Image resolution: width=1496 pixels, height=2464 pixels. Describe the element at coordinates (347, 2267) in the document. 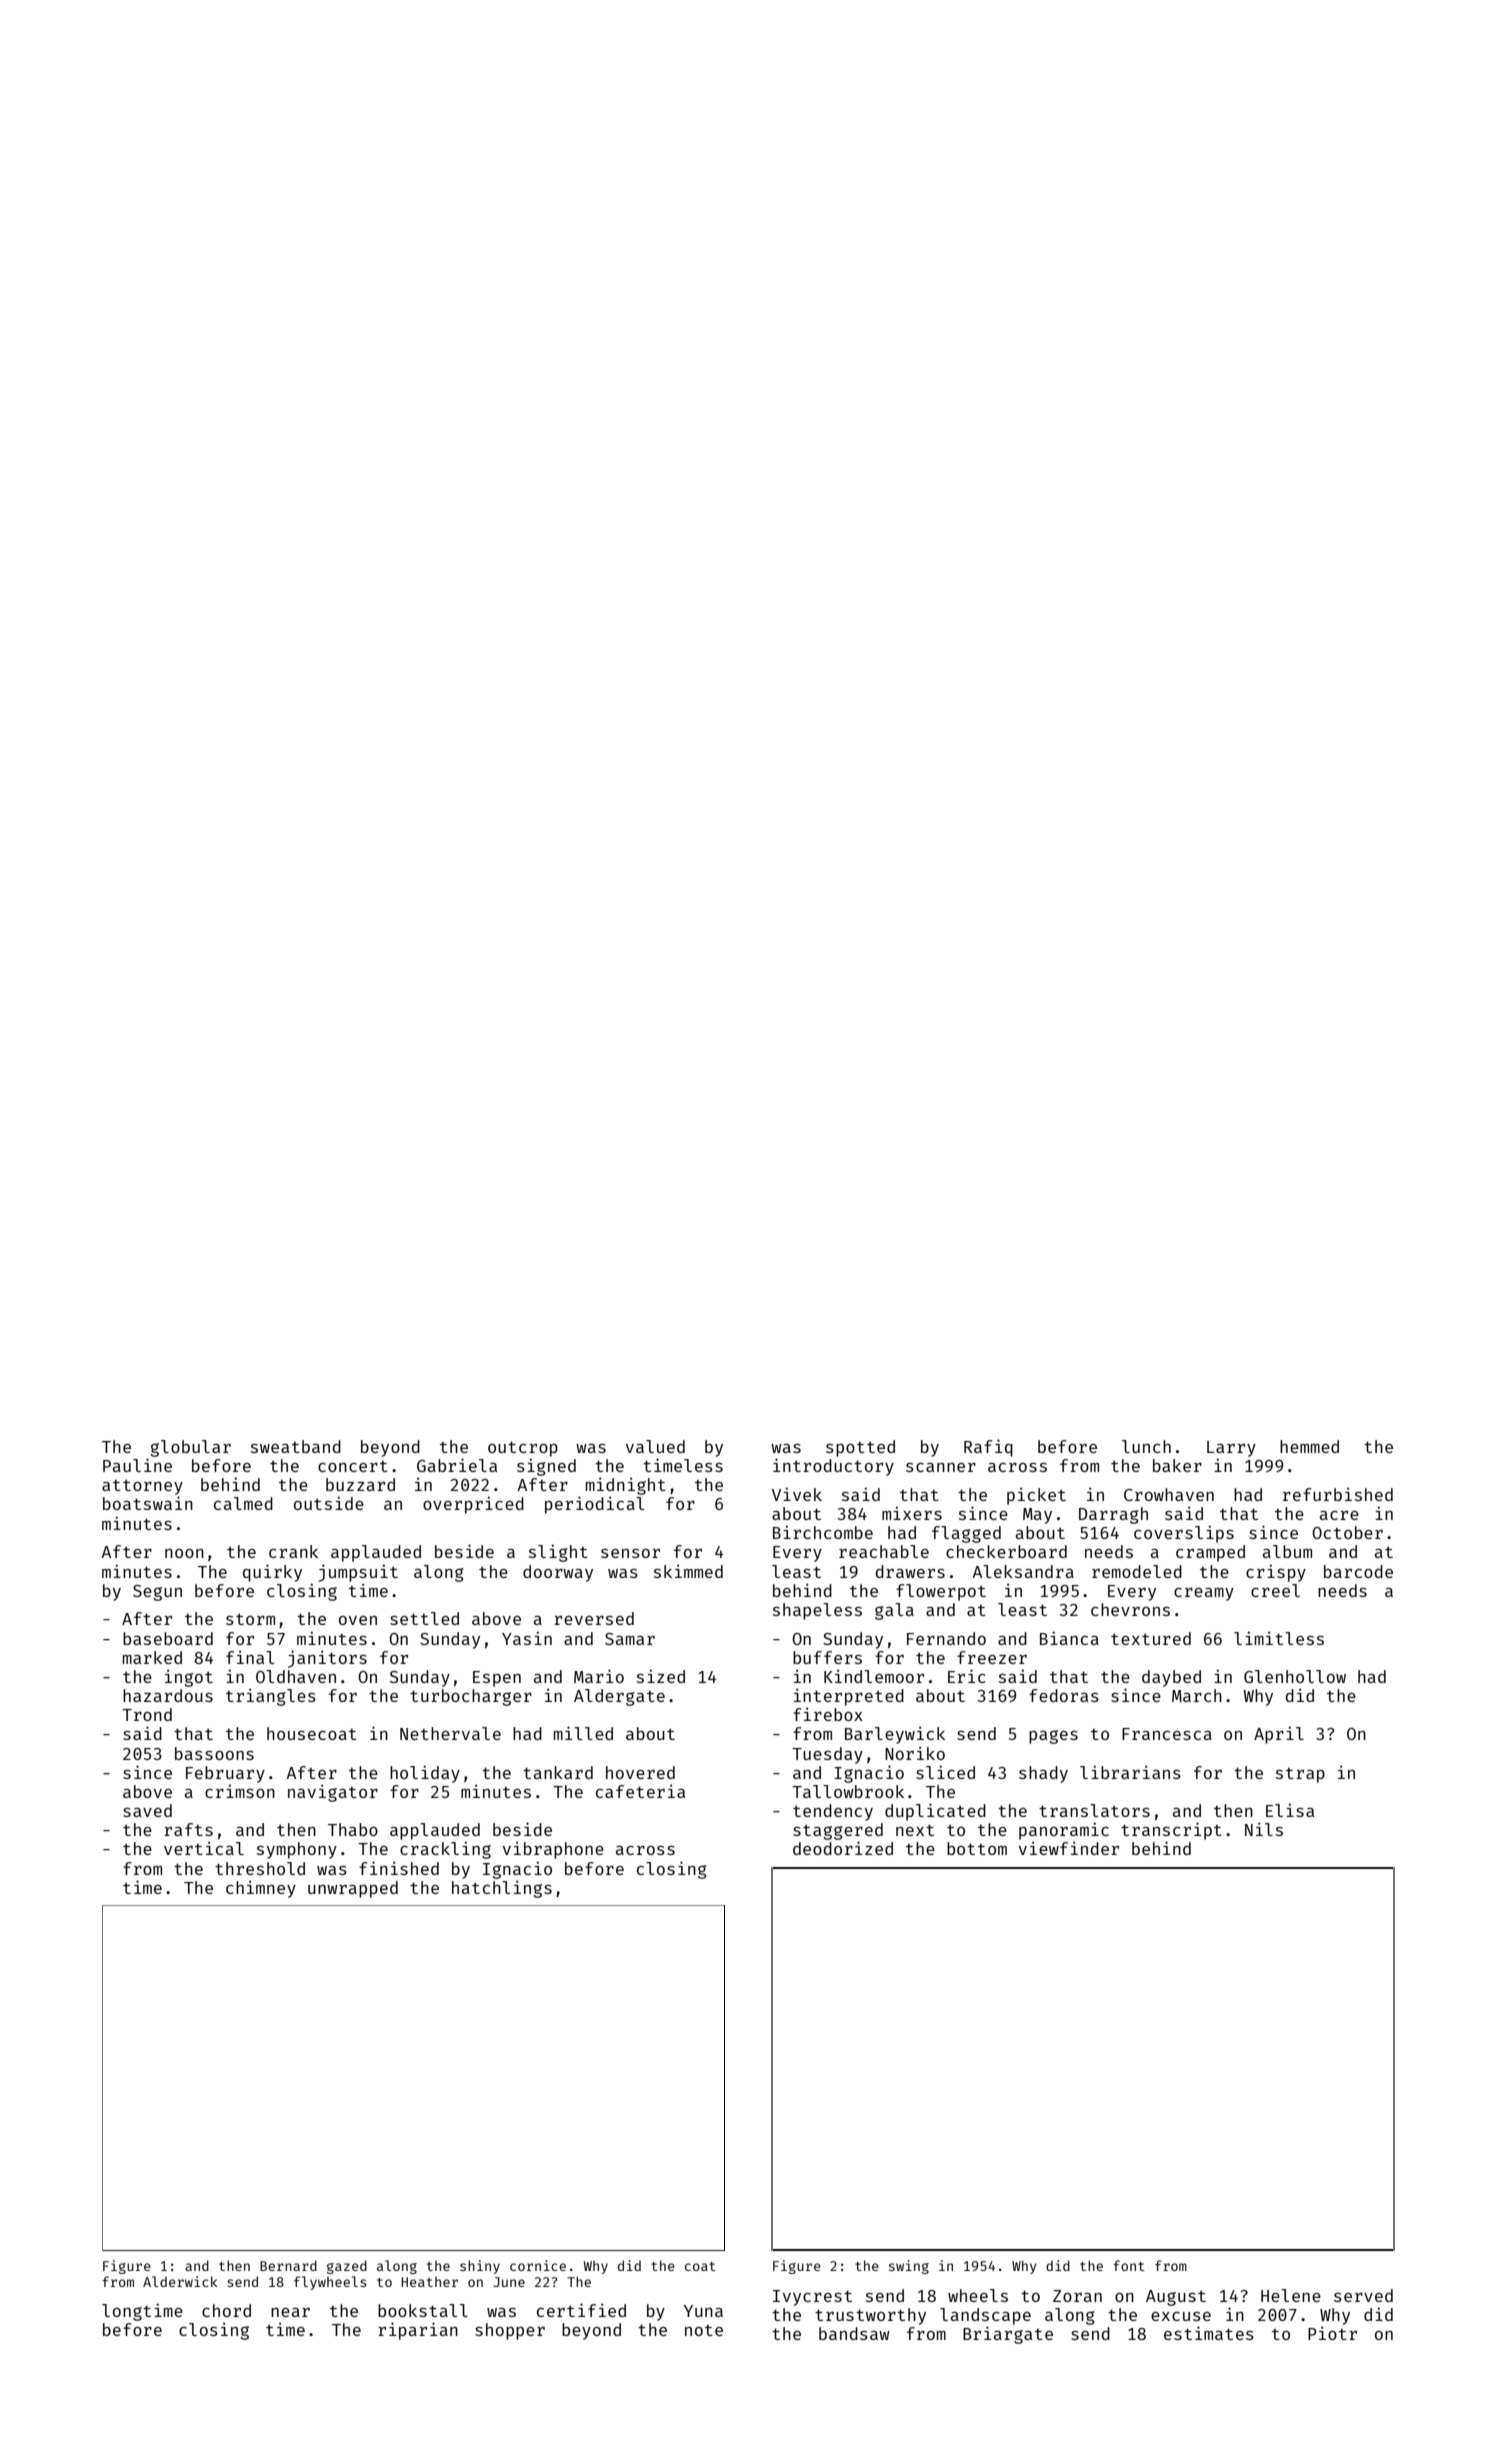

I see `gazed` at that location.
